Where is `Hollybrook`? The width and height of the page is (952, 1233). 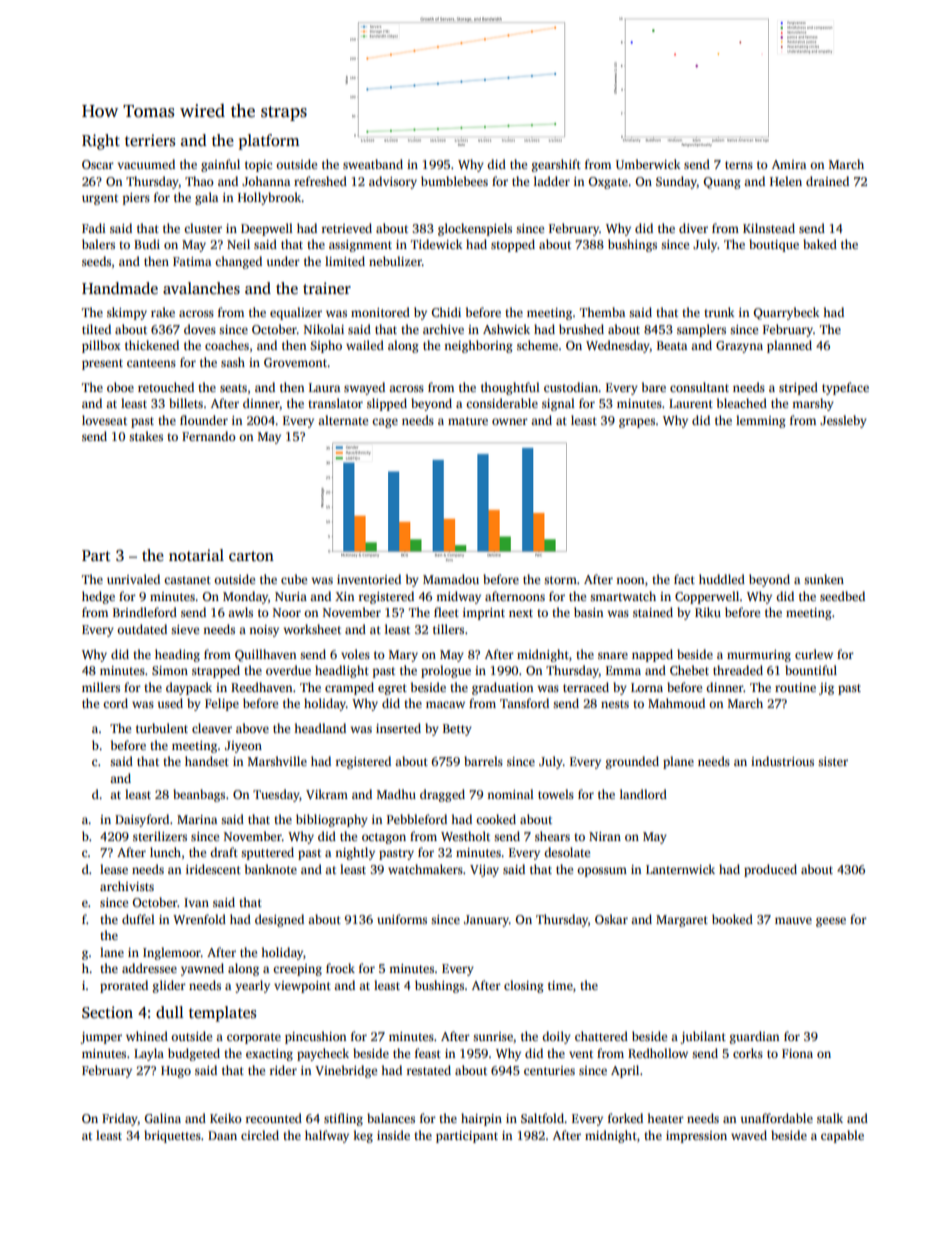 Hollybrook is located at coordinates (270, 198).
